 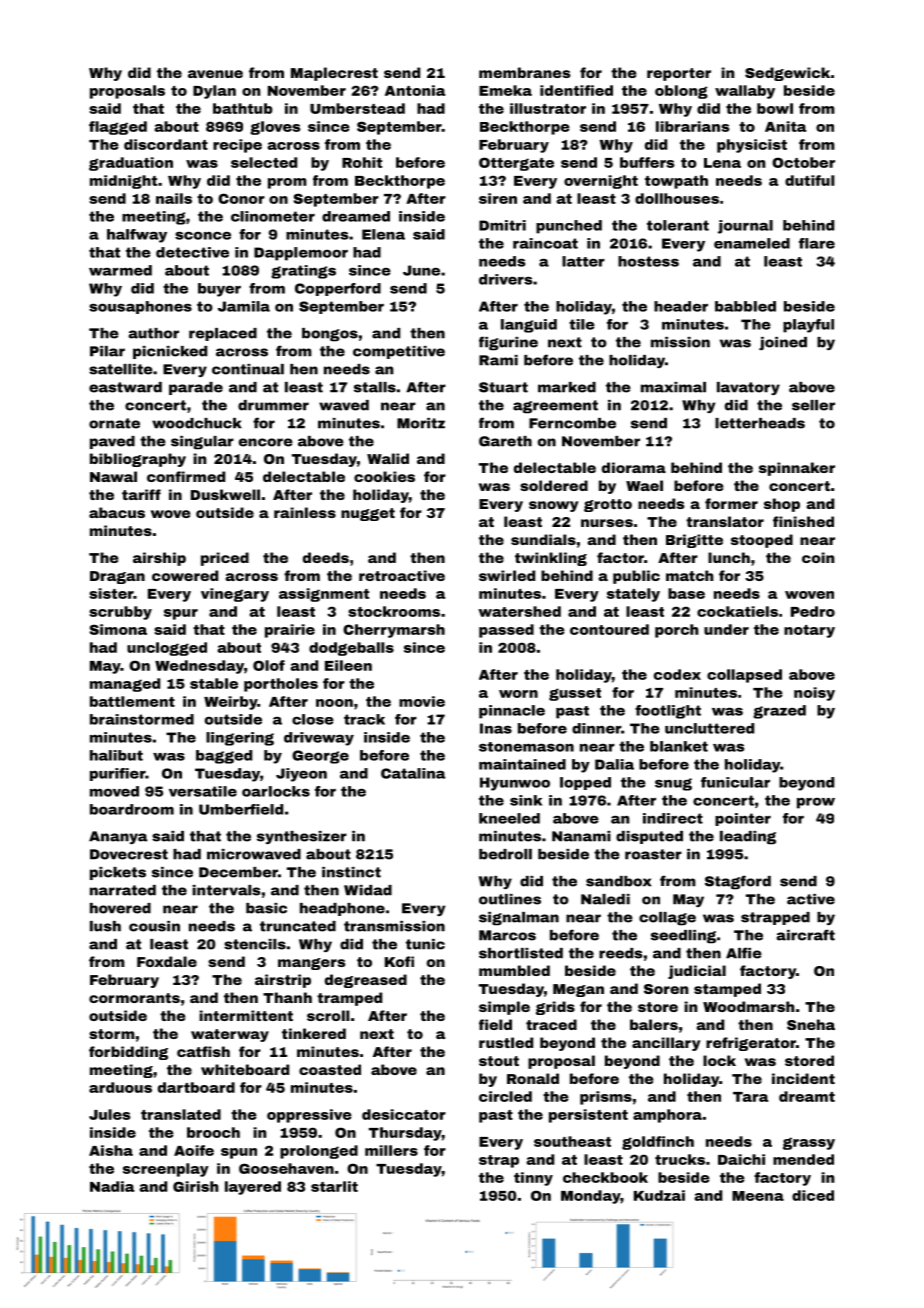 I want to click on Kudzai, so click(x=659, y=1195).
